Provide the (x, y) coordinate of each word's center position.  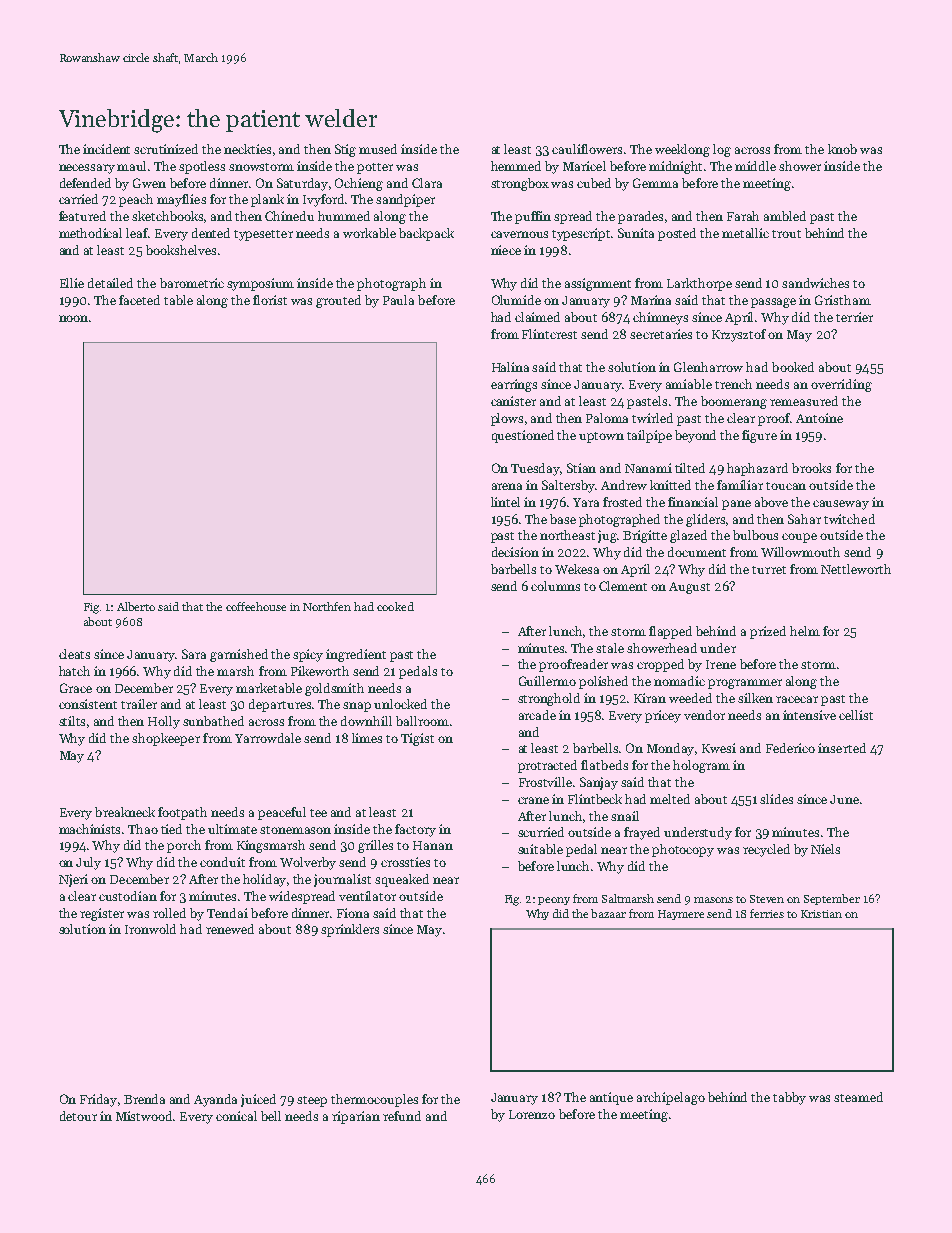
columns (555, 586)
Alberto (136, 606)
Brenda (144, 1099)
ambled (785, 216)
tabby (789, 1098)
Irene (721, 664)
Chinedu (289, 216)
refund (402, 1116)
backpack (426, 234)
